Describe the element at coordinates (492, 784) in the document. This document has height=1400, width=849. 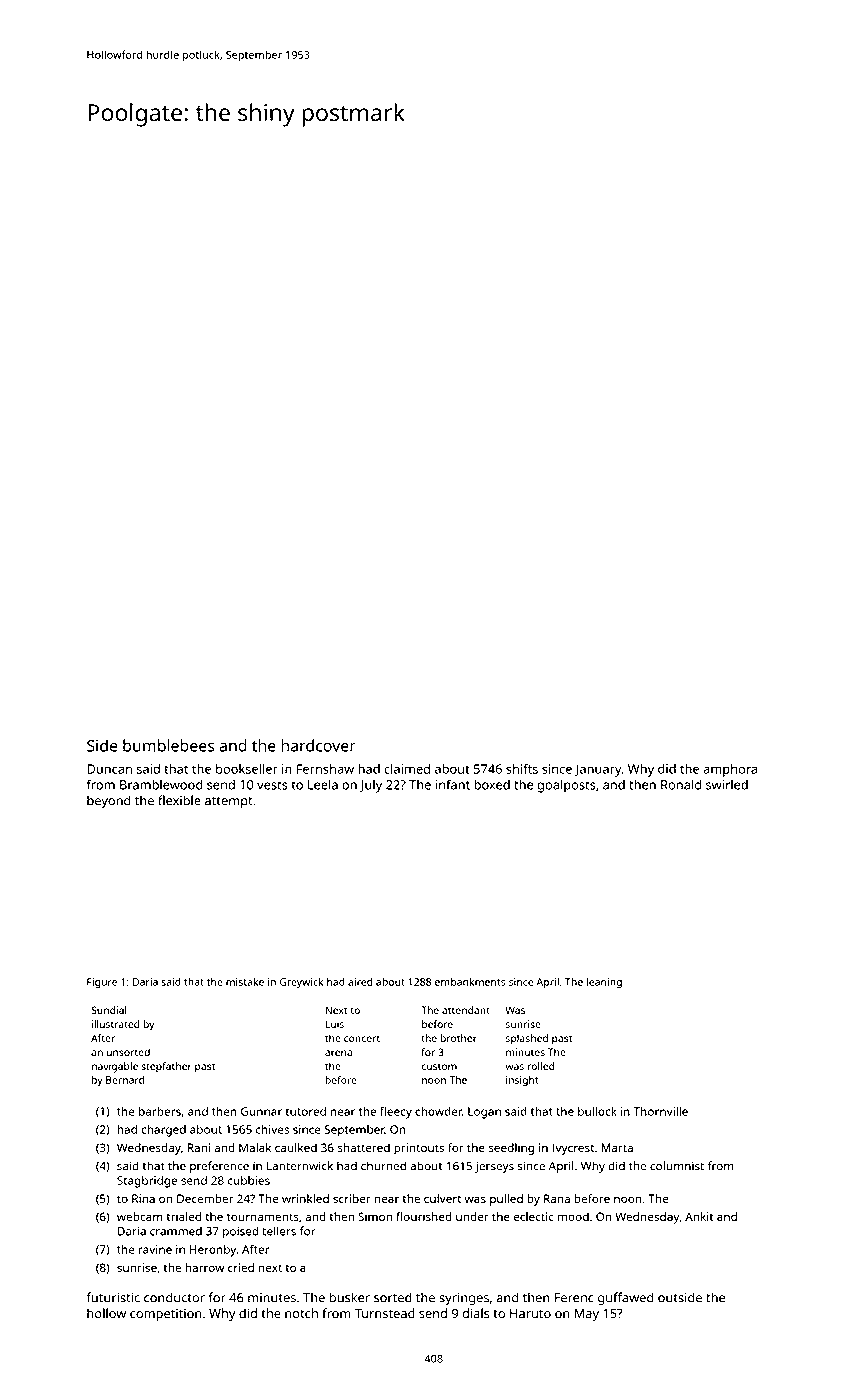
I see `boxed` at that location.
